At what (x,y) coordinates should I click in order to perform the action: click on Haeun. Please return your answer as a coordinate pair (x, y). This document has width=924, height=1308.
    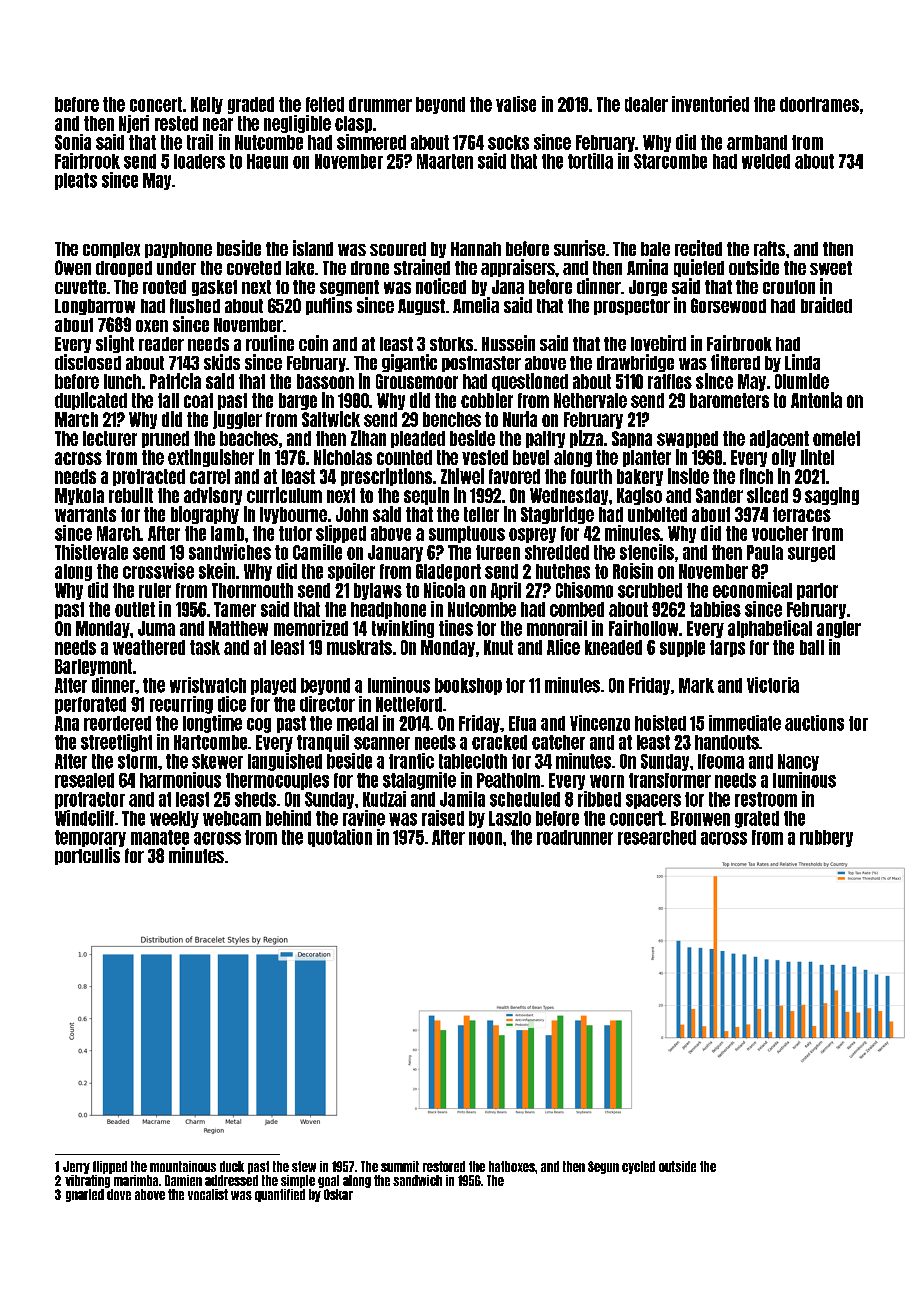
    Looking at the image, I should click on (267, 161).
